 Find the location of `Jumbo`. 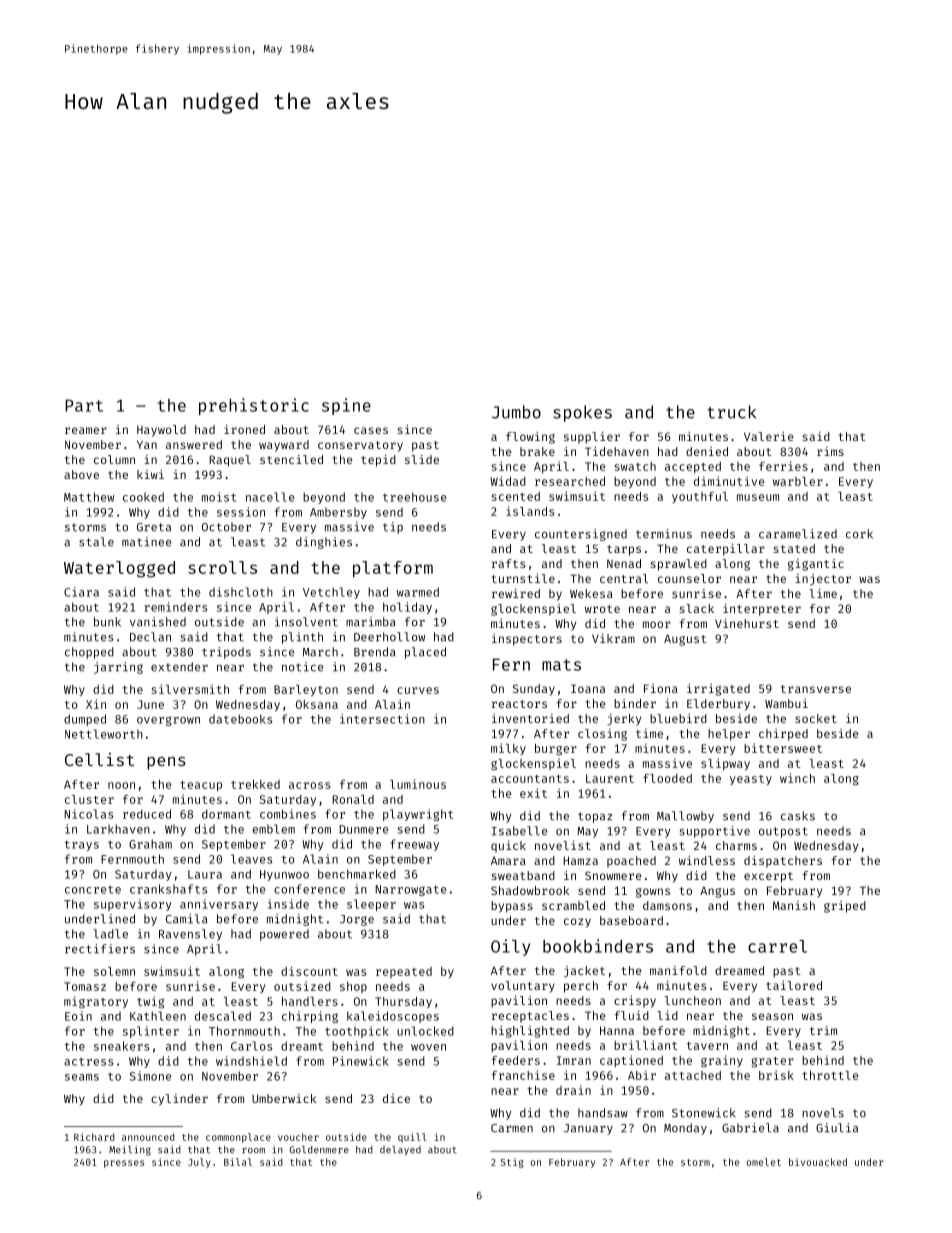

Jumbo is located at coordinates (516, 412).
